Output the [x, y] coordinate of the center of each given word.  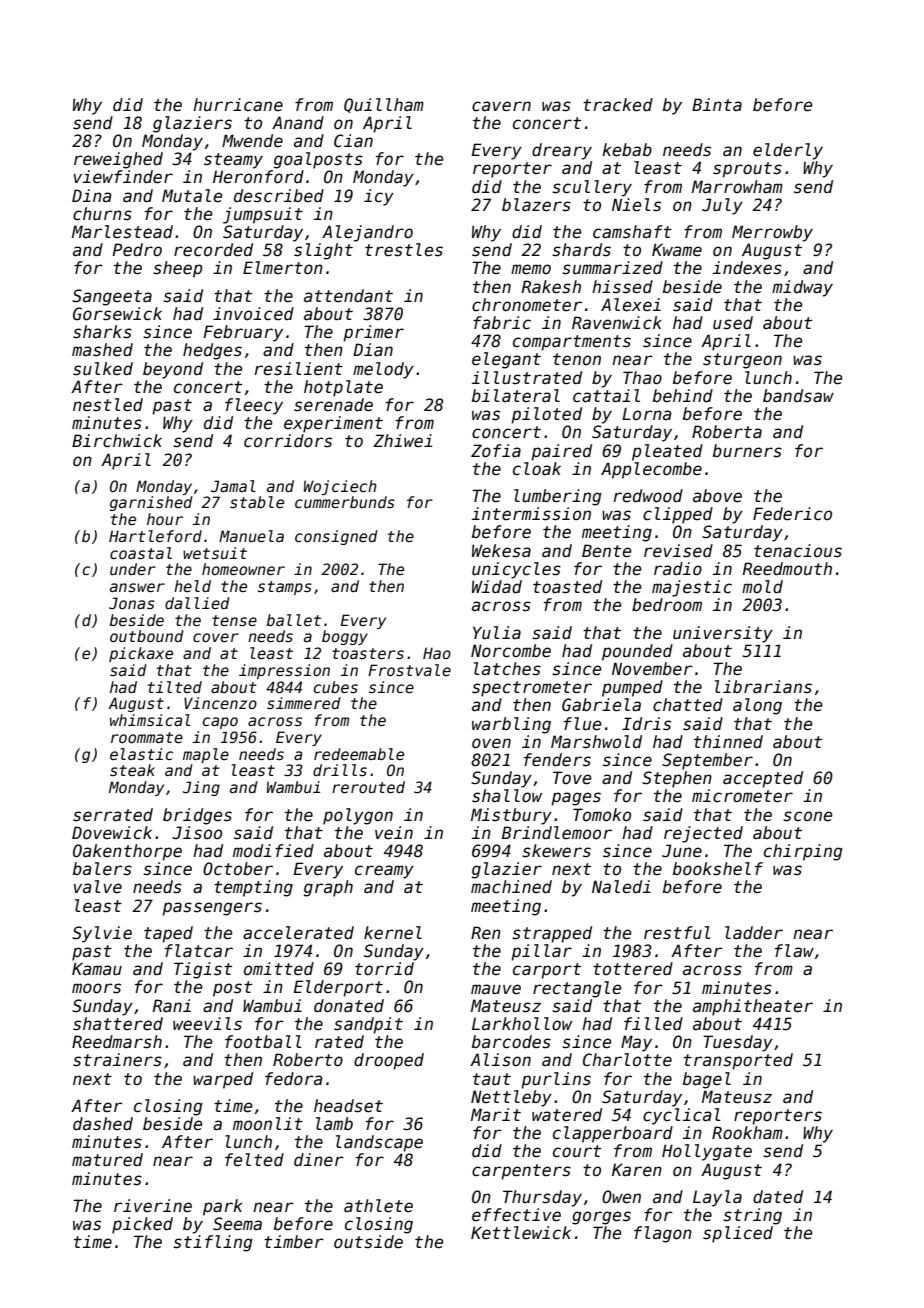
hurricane [238, 105]
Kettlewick [521, 1233]
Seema [237, 1224]
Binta [717, 104]
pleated [667, 452]
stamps [285, 588]
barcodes [511, 1042]
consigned [336, 537]
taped [168, 934]
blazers [536, 205]
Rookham [747, 1133]
